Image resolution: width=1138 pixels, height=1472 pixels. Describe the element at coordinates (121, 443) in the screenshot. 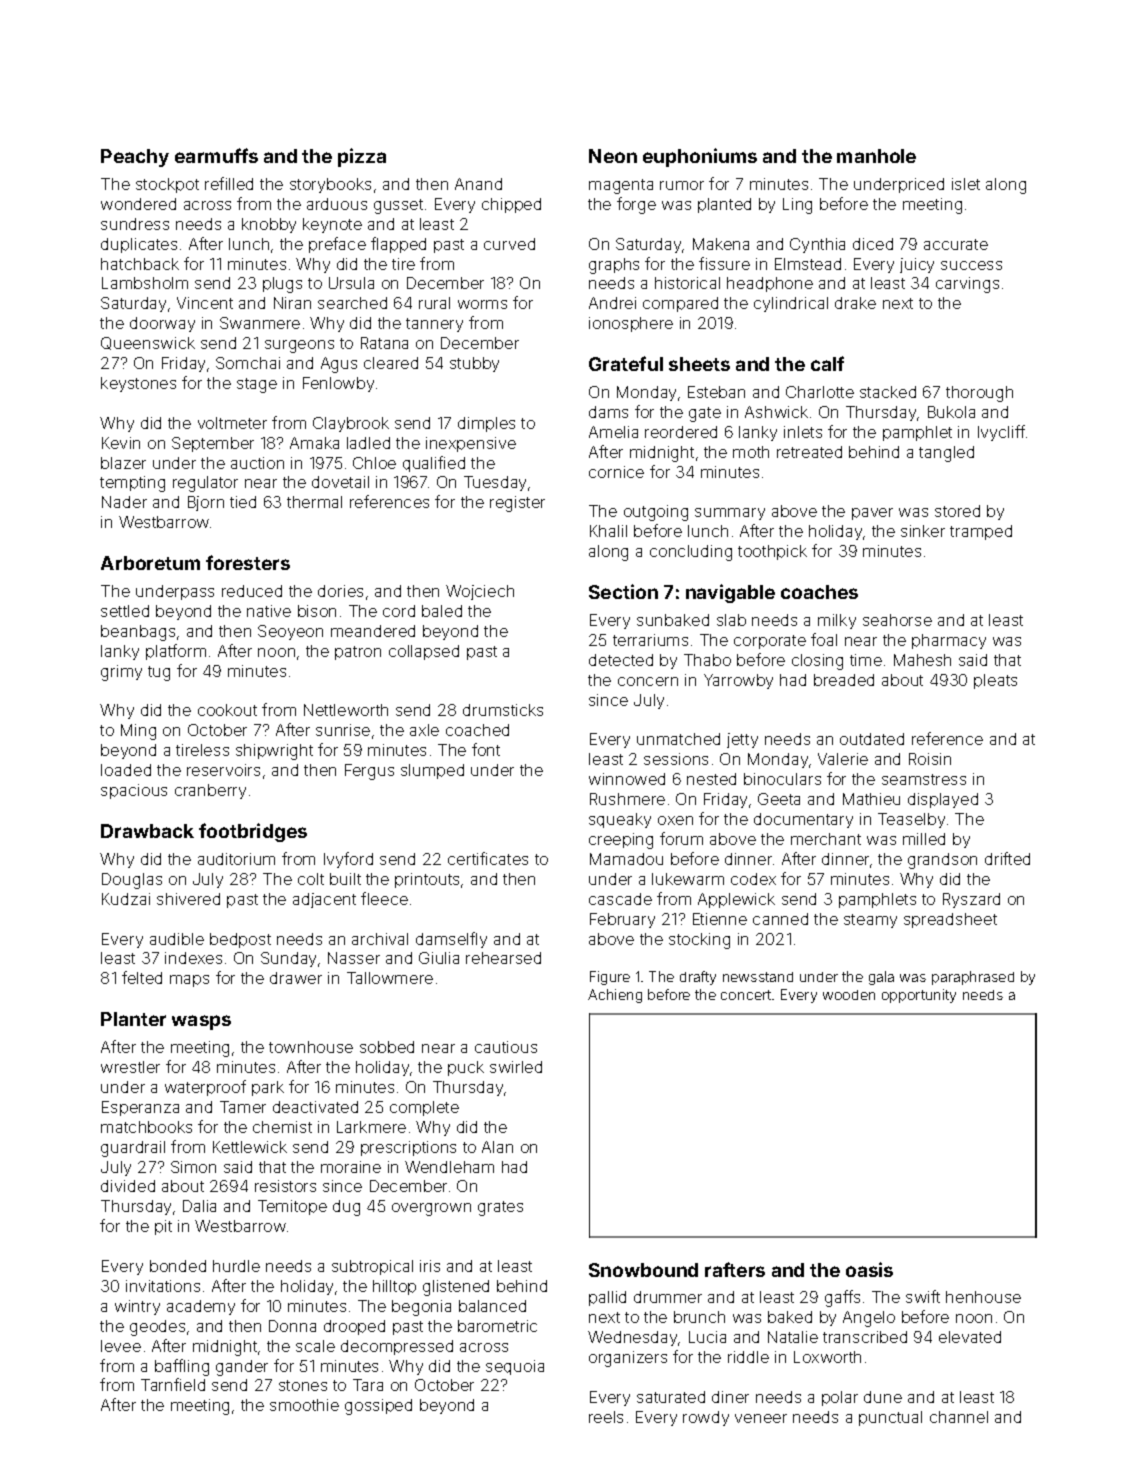

I see `Kevin` at that location.
